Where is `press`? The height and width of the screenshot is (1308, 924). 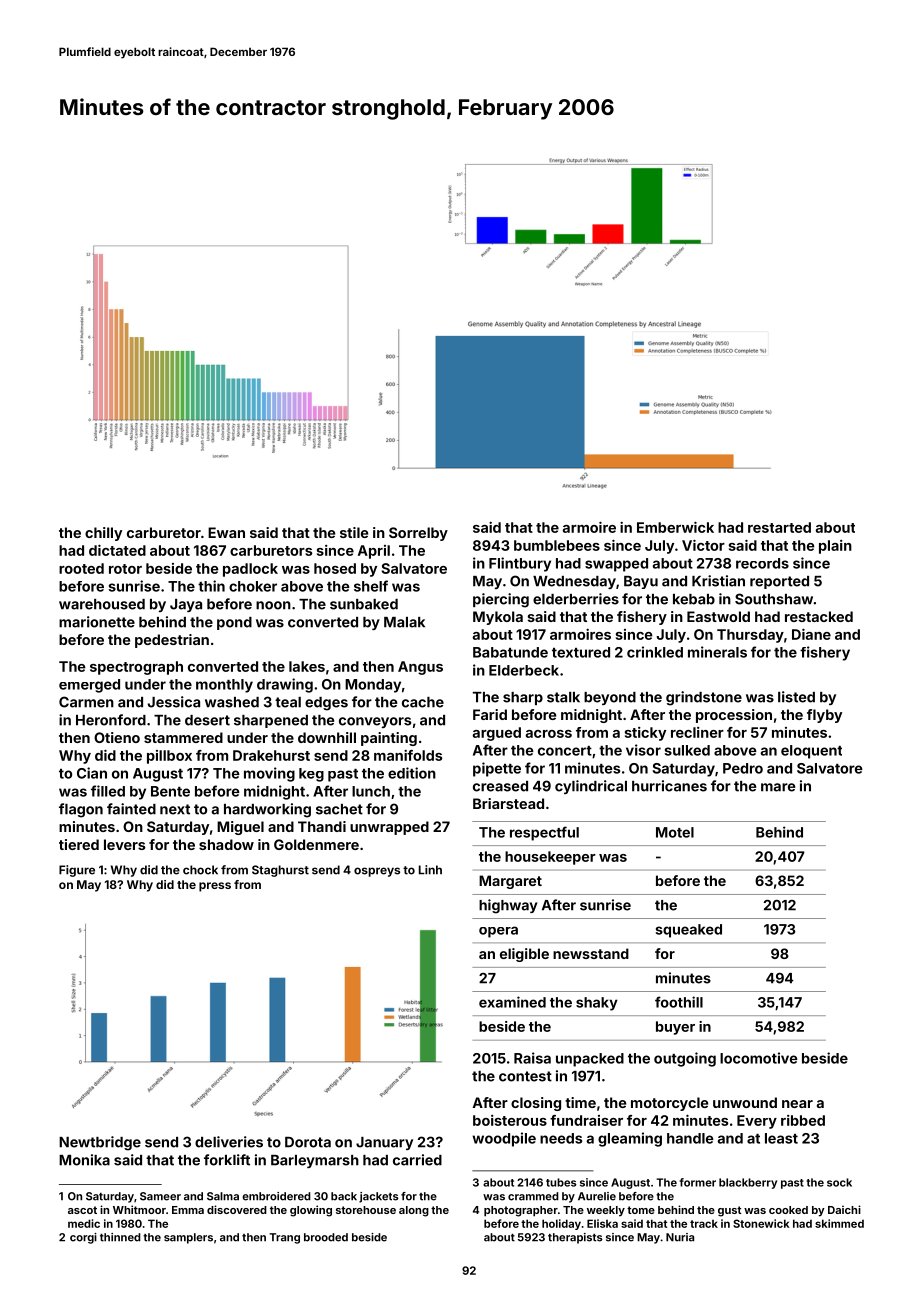 press is located at coordinates (215, 887).
